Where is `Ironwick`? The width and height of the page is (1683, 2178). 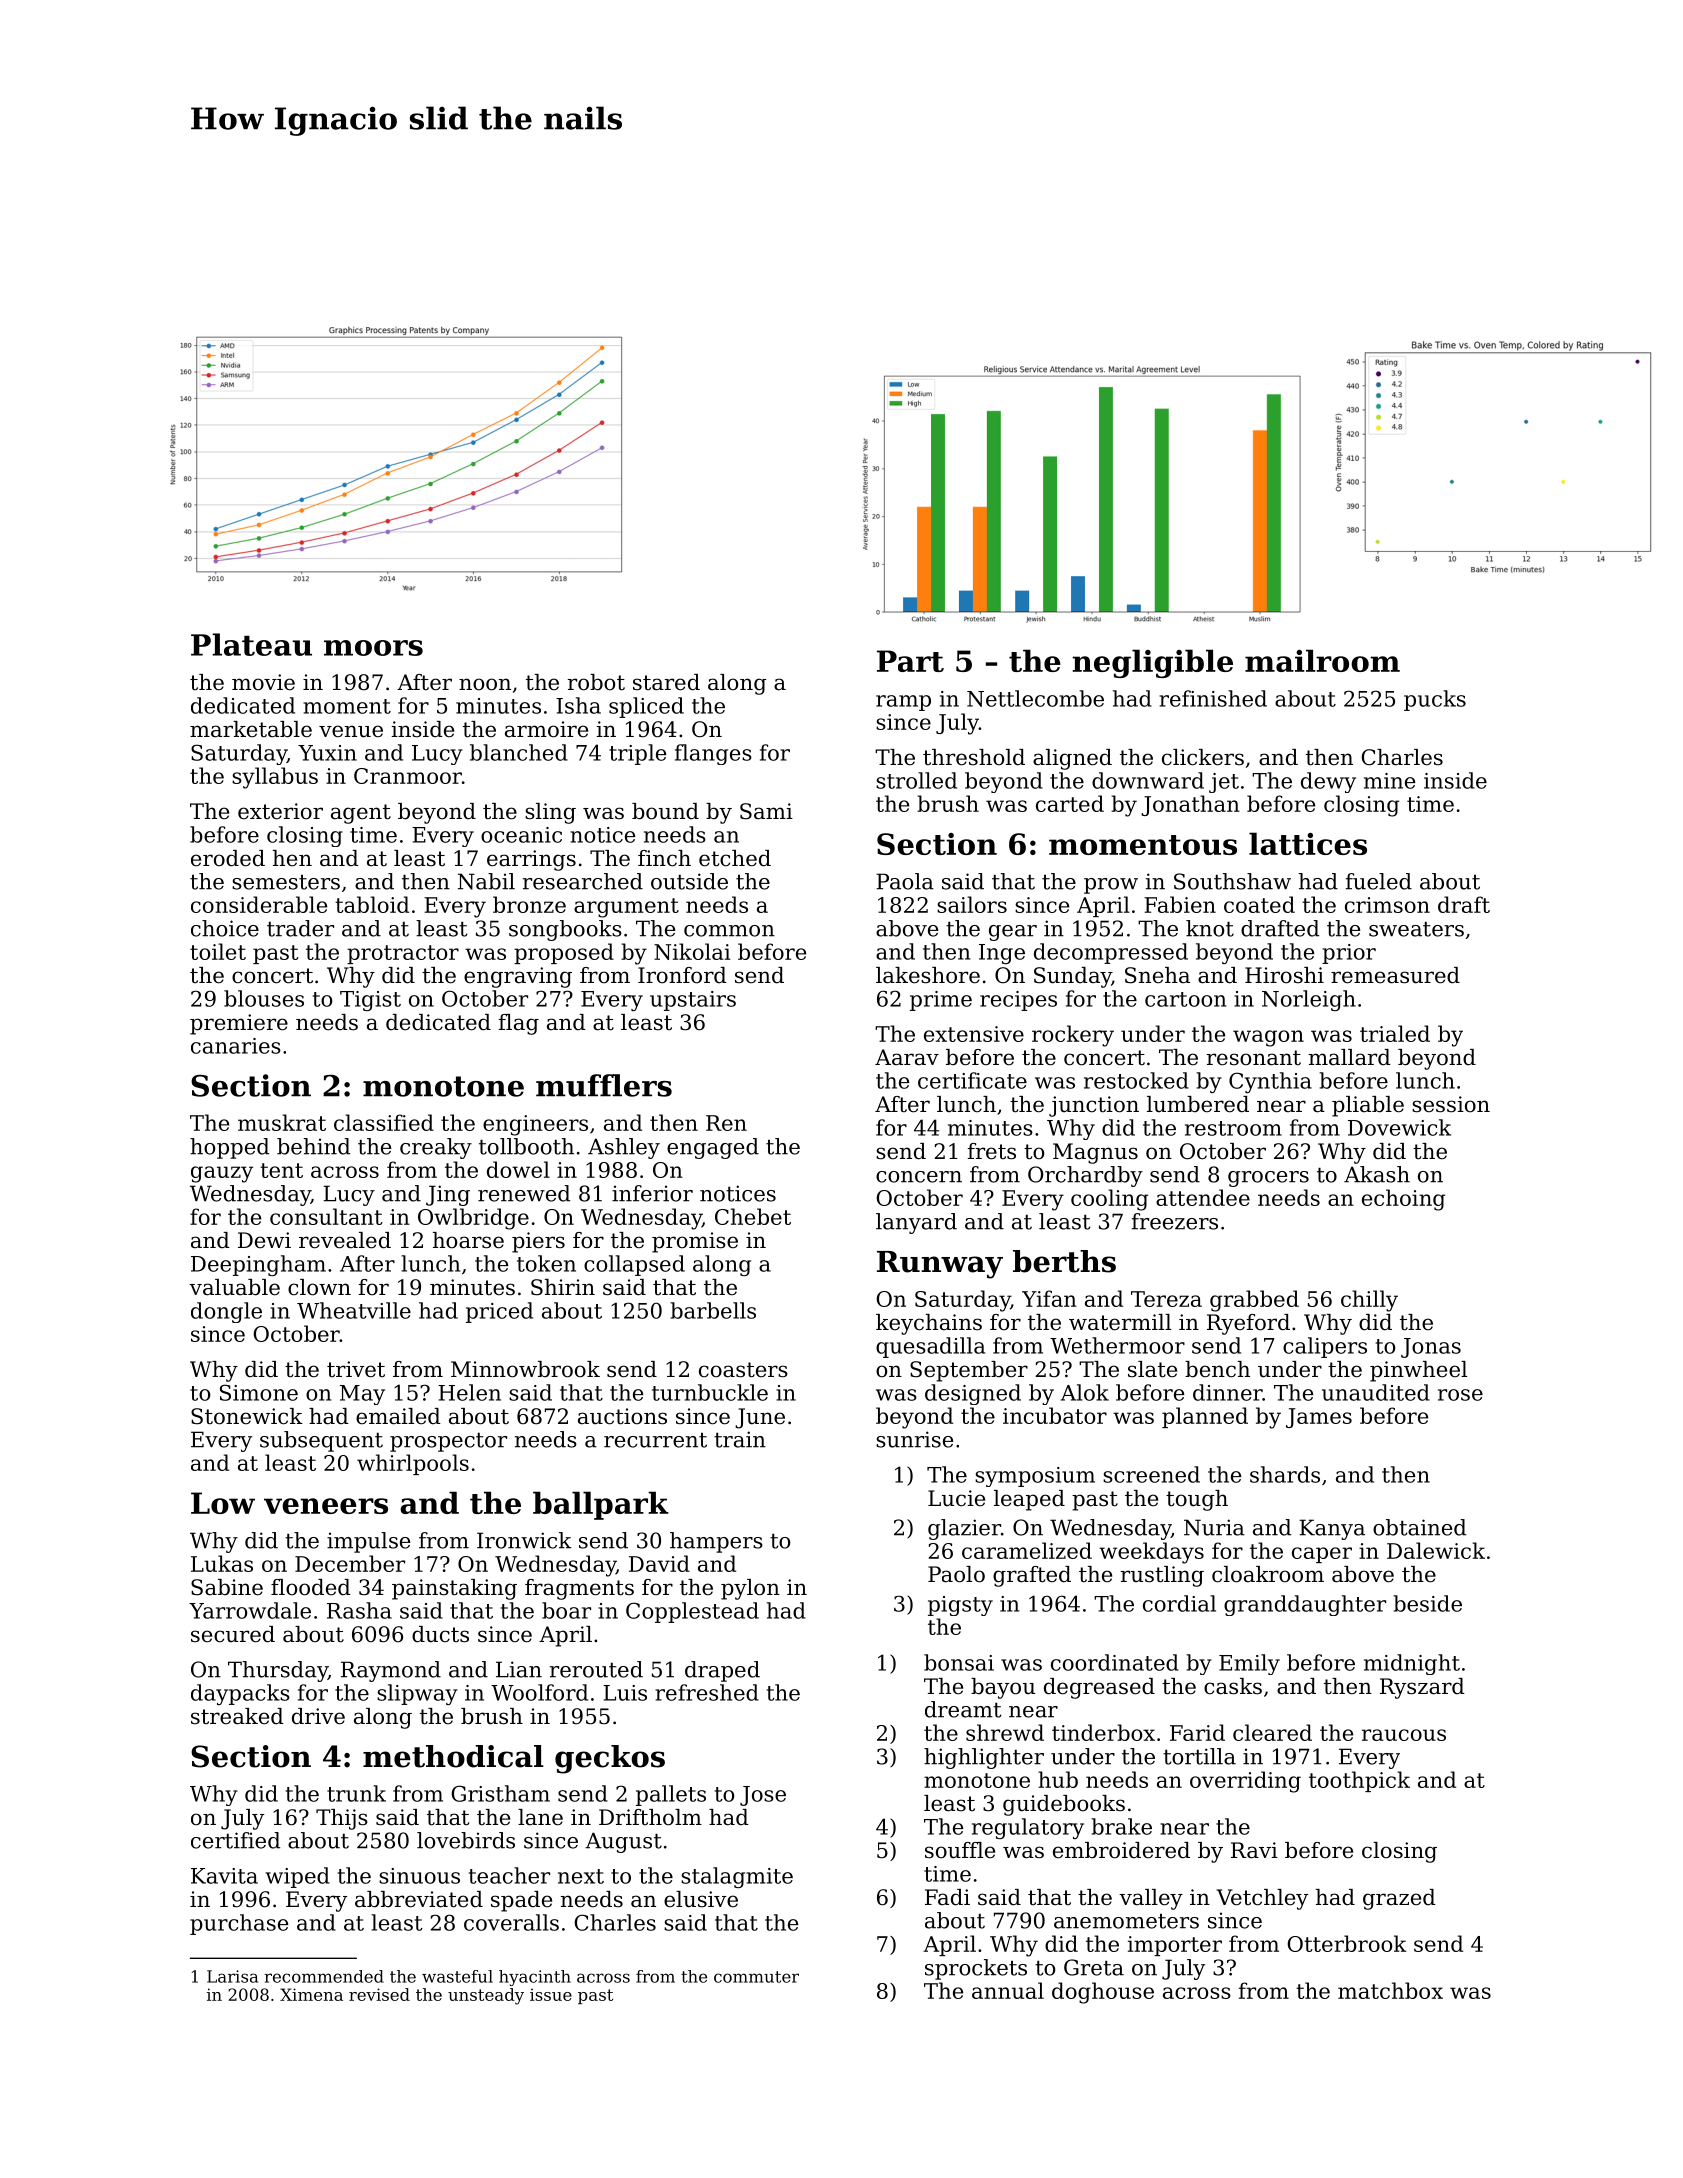
Ironwick is located at coordinates (524, 1540).
